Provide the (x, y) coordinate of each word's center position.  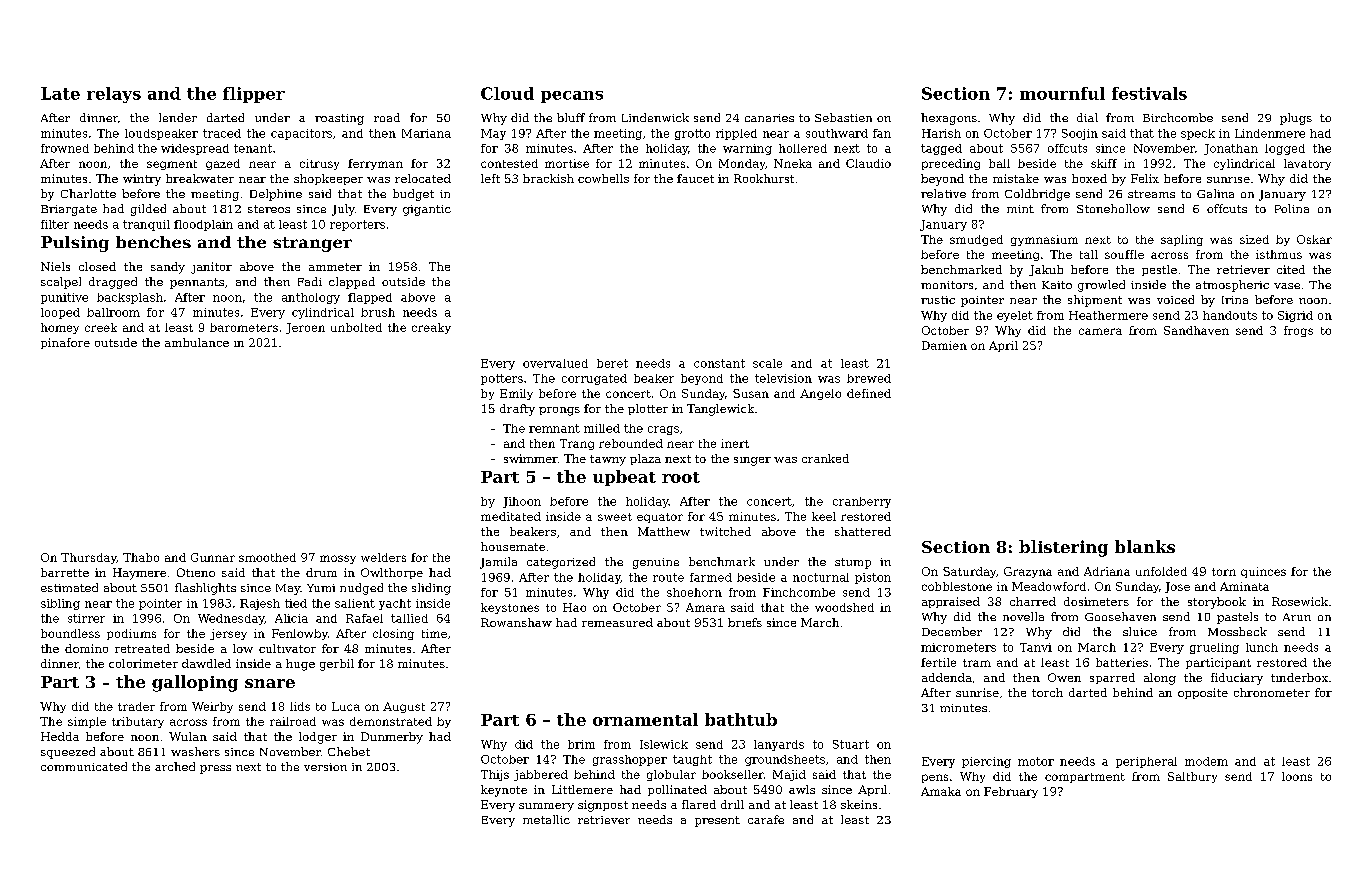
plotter (648, 409)
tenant (253, 148)
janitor (211, 268)
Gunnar (213, 557)
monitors (947, 285)
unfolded (1161, 571)
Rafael (364, 618)
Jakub (1046, 270)
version (325, 767)
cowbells (603, 178)
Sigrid (1295, 316)
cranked (825, 458)
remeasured (617, 622)
